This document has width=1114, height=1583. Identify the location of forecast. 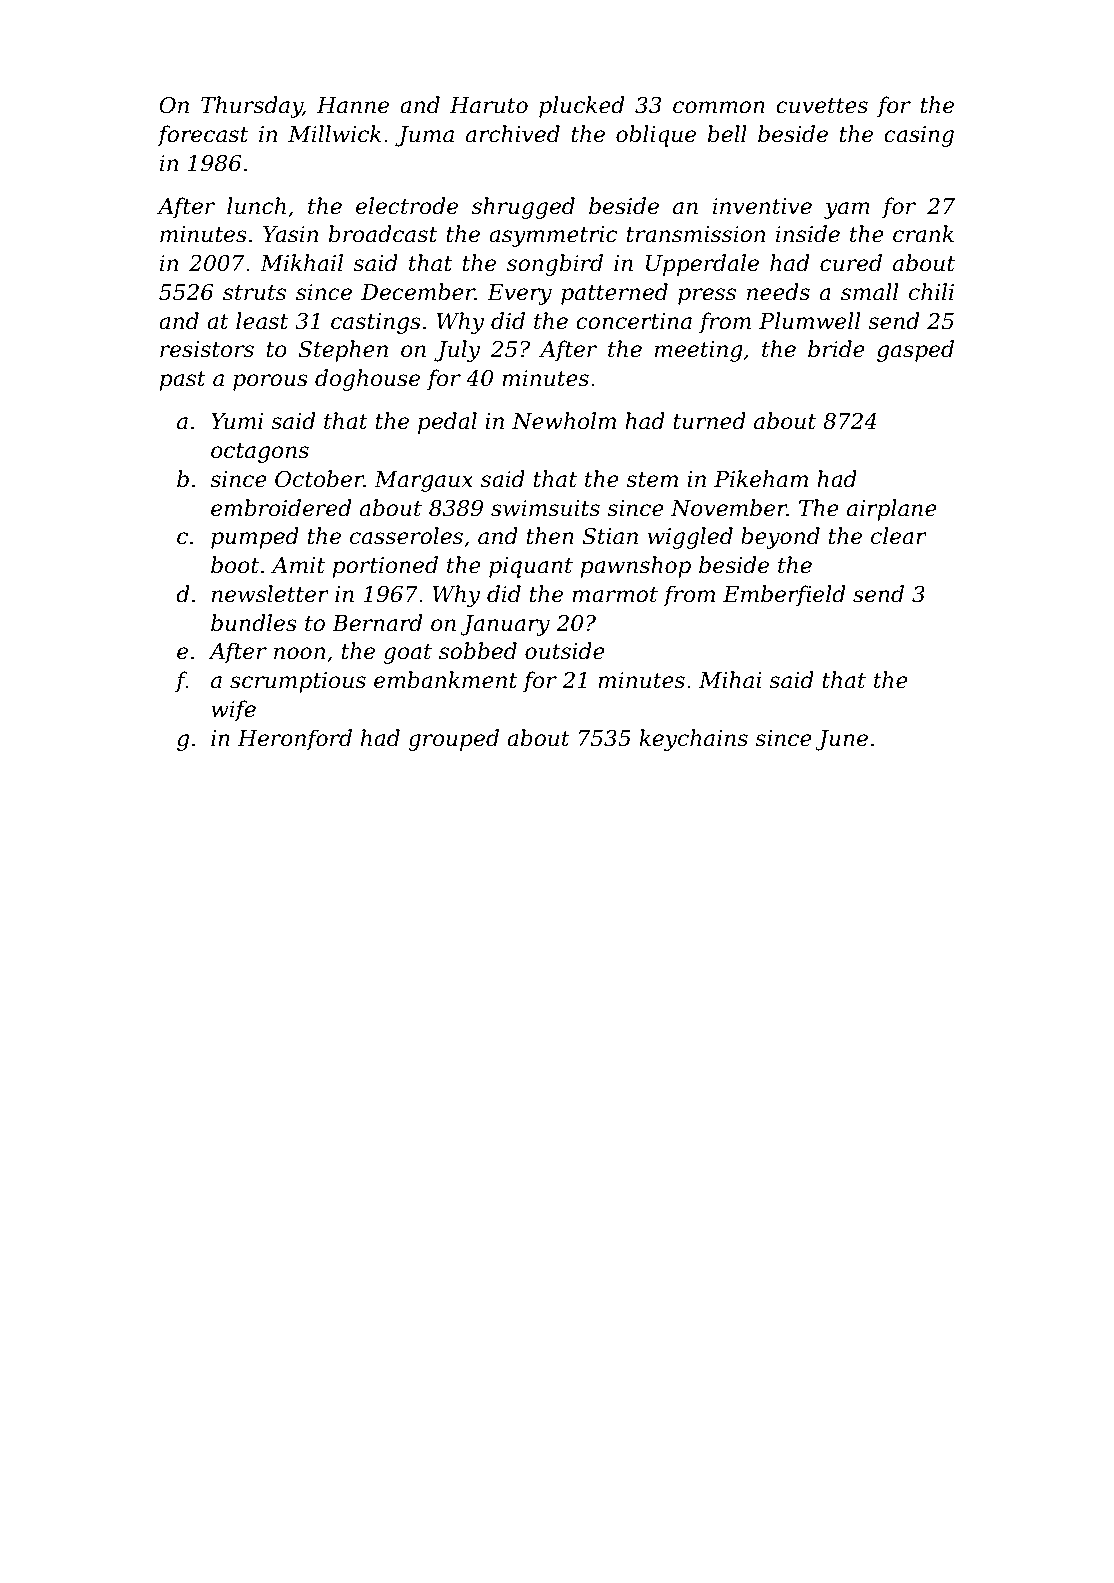
(202, 136).
